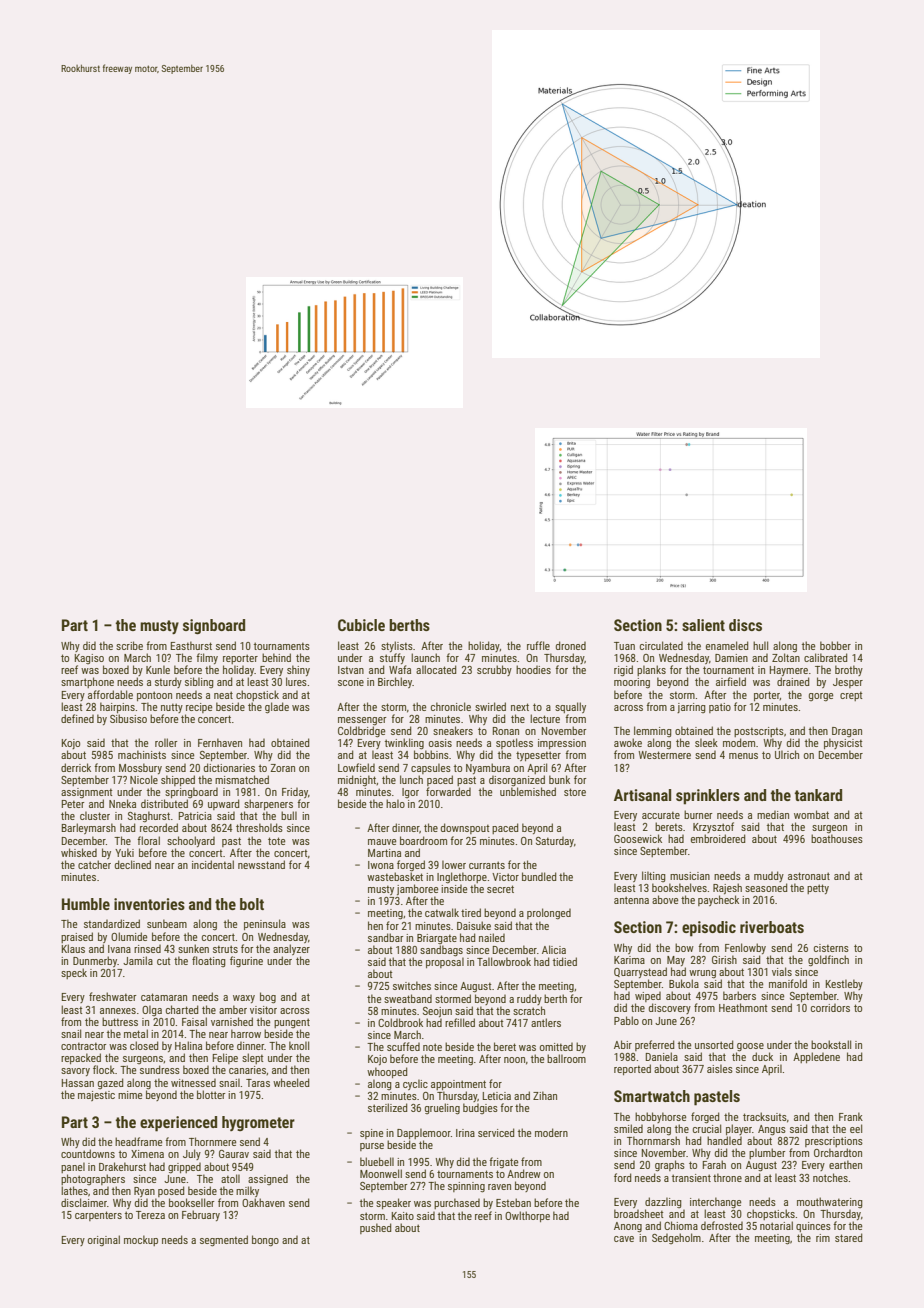  I want to click on duck, so click(762, 1056).
